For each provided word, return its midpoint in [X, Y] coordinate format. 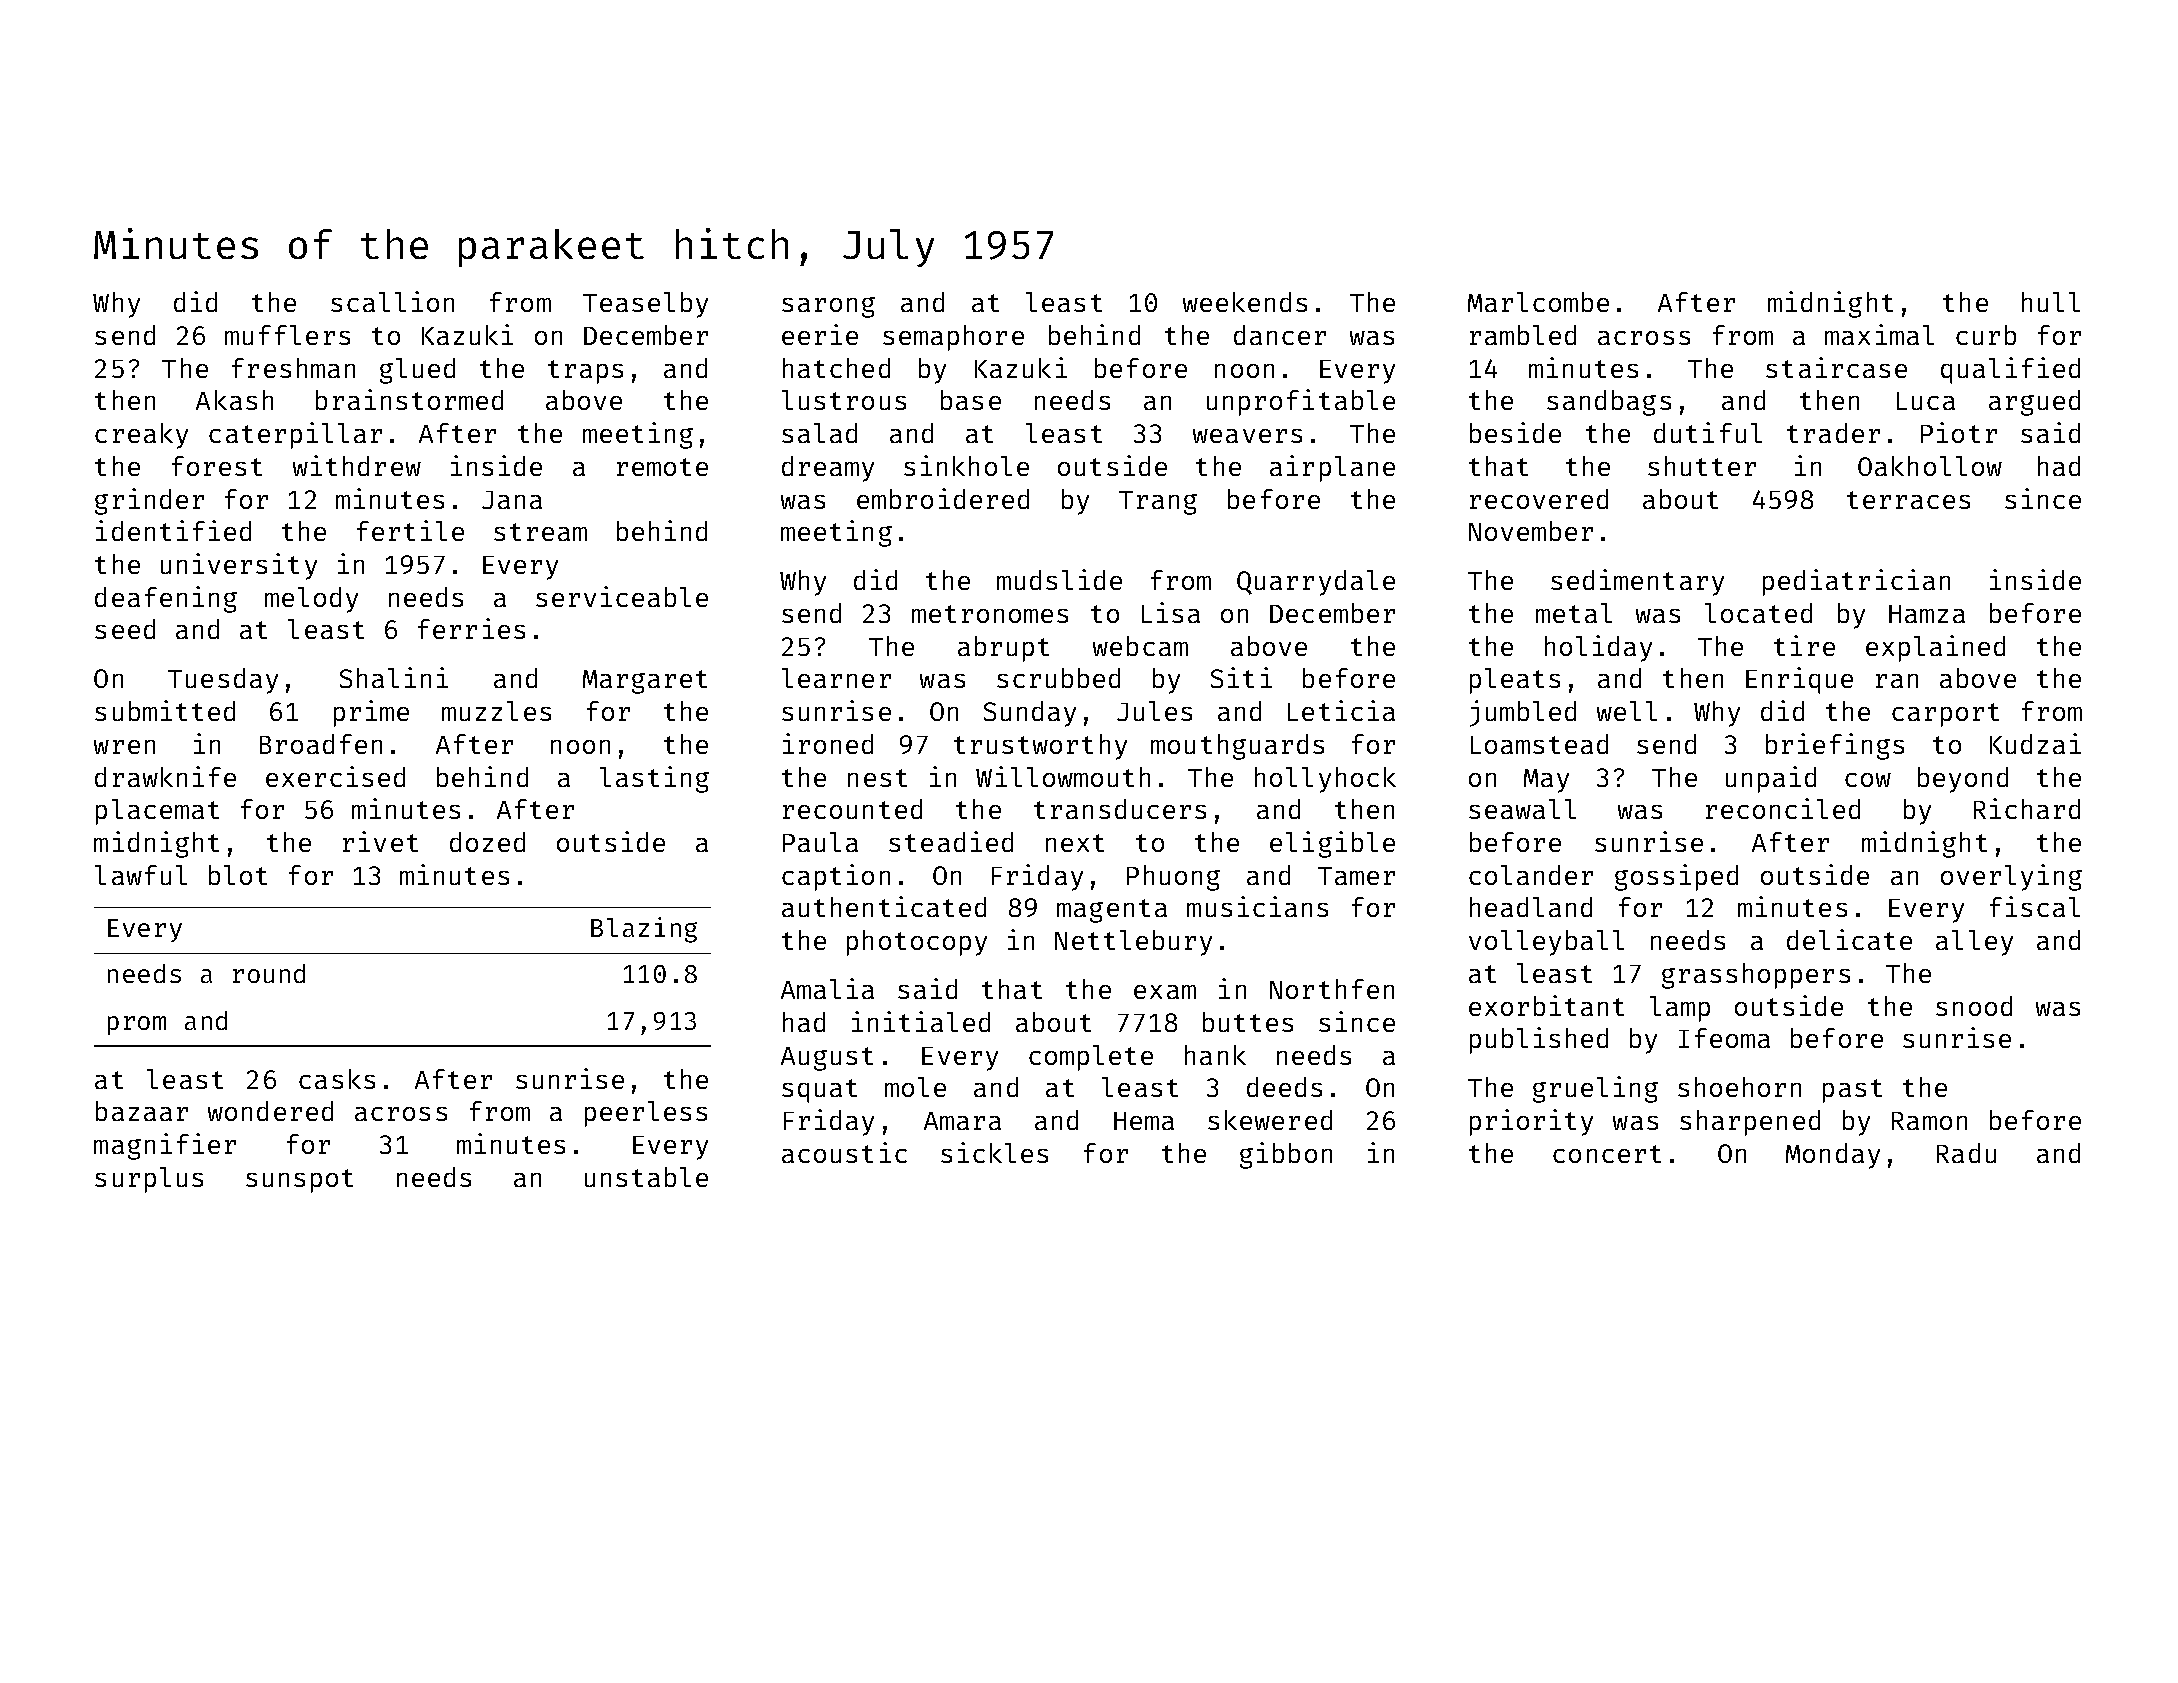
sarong [828, 307]
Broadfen [321, 744]
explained [1935, 648]
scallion [392, 301]
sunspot [299, 1181]
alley [1974, 943]
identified [173, 530]
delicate [1849, 939]
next [1075, 843]
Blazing [644, 930]
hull [2051, 302]
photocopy [917, 943]
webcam [1140, 646]
